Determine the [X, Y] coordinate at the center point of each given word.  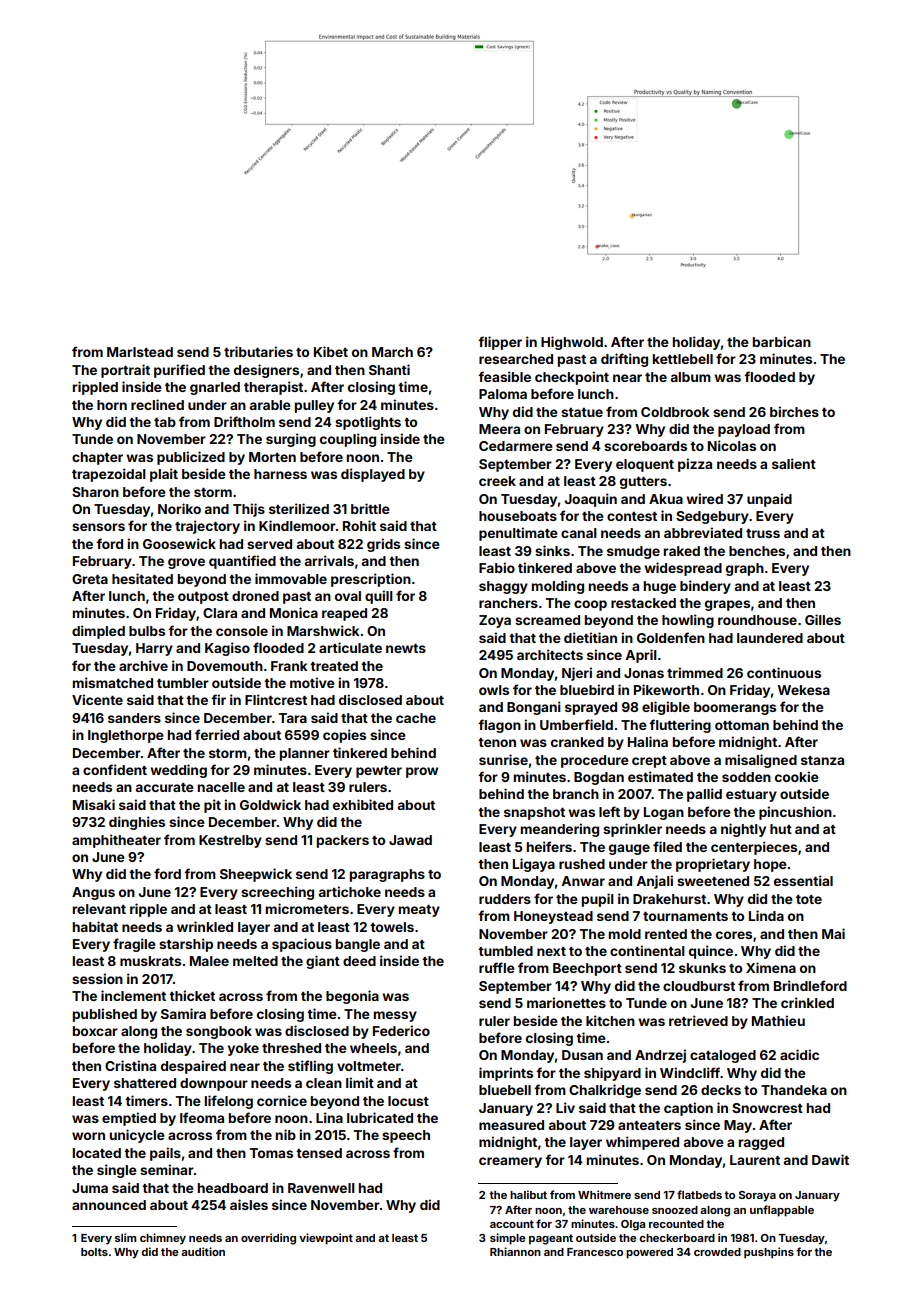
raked [682, 551]
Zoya [495, 621]
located [97, 1153]
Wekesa [803, 690]
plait [164, 475]
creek [497, 481]
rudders [505, 899]
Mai [833, 933]
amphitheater [116, 841]
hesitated [142, 578]
